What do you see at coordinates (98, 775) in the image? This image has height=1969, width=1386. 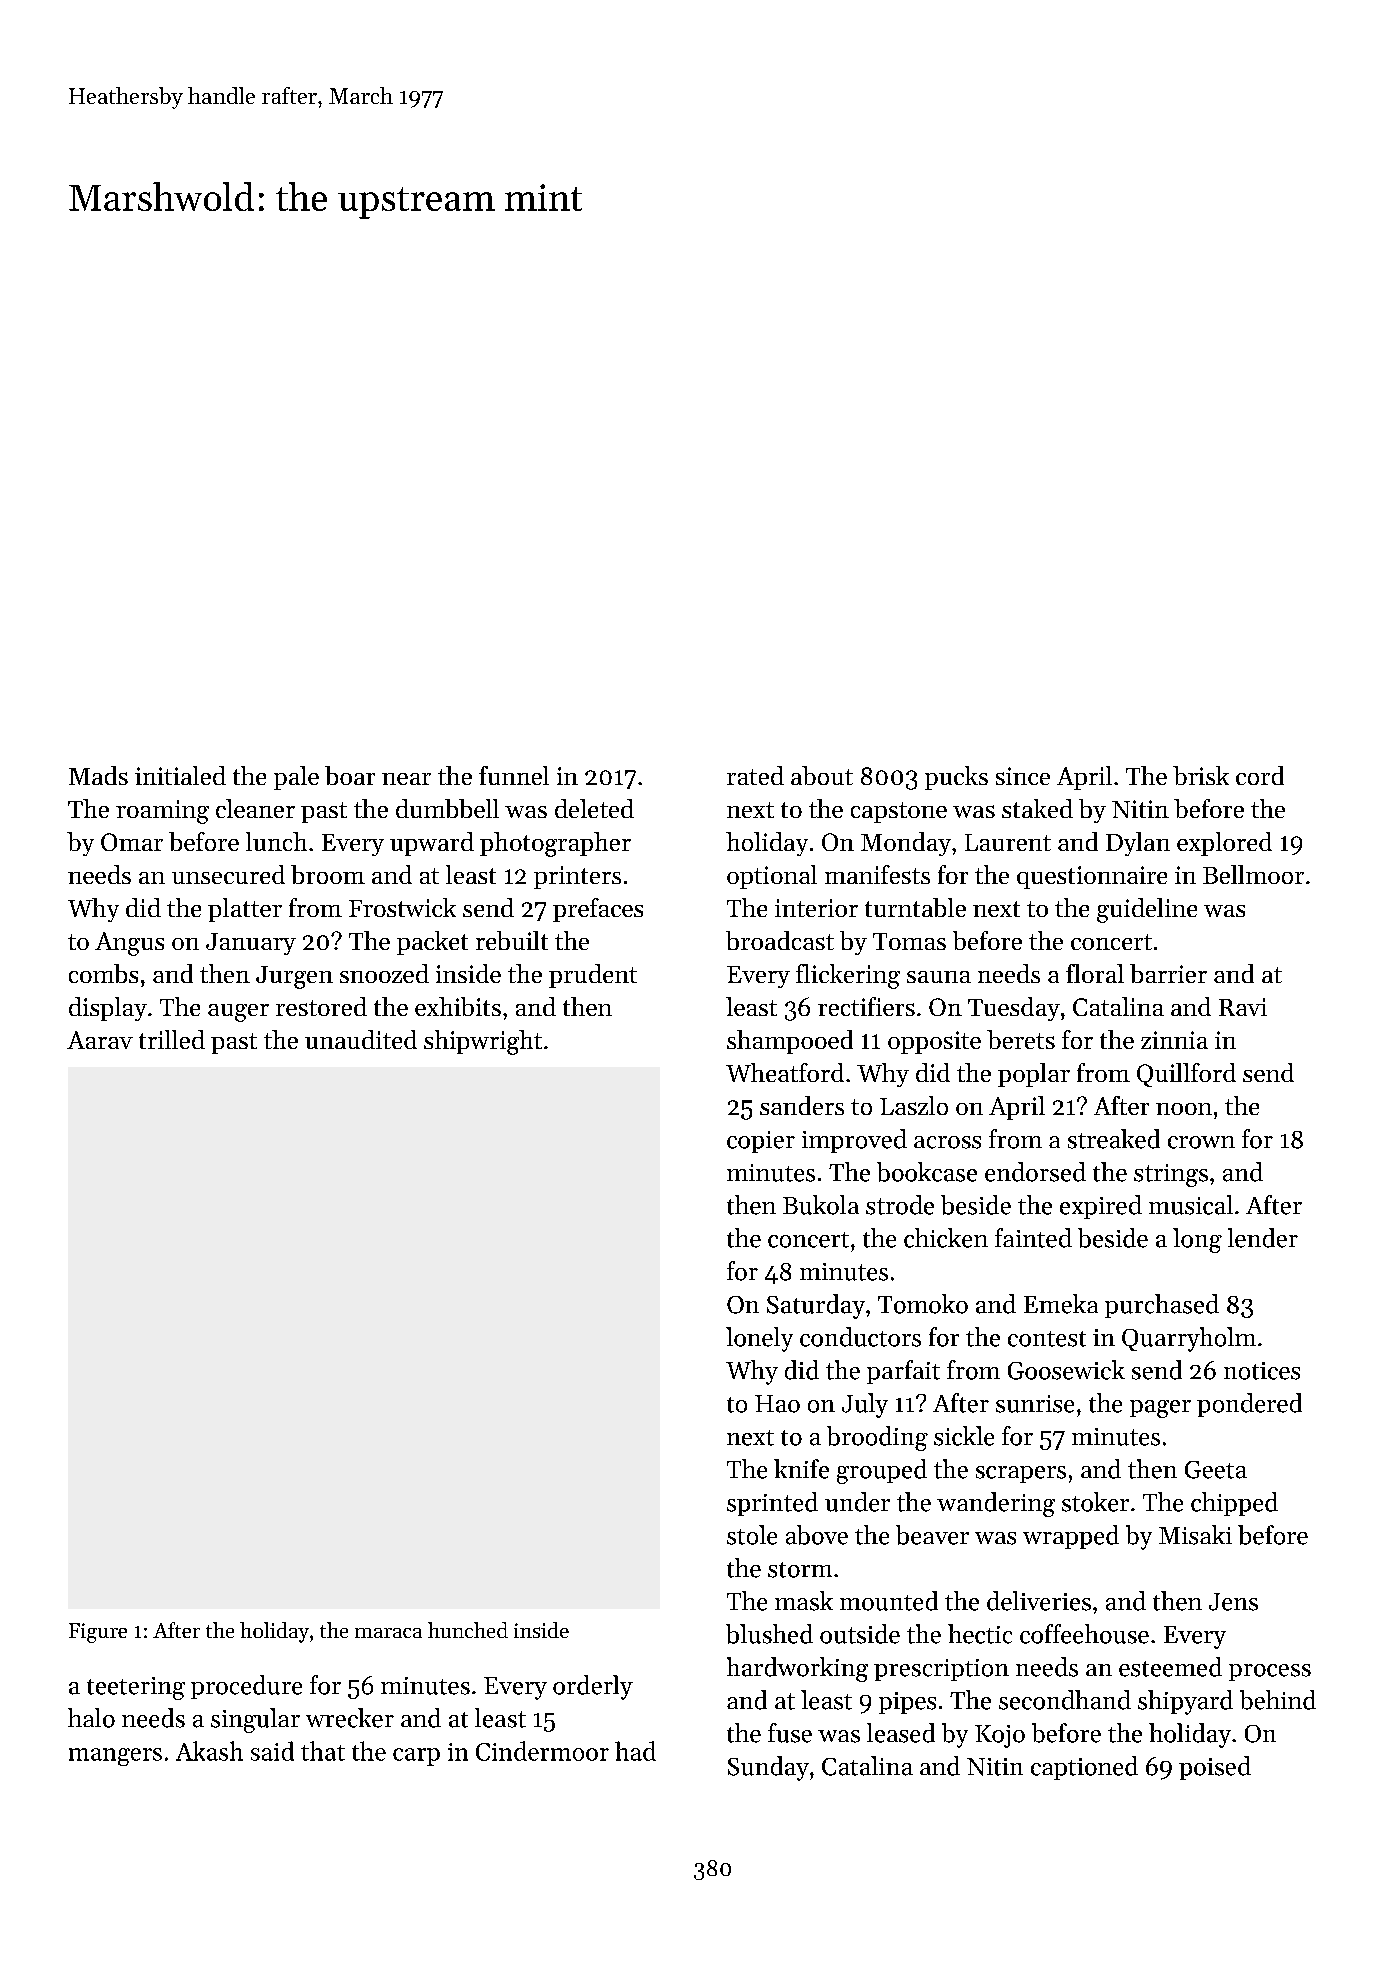 I see `Mads` at bounding box center [98, 775].
